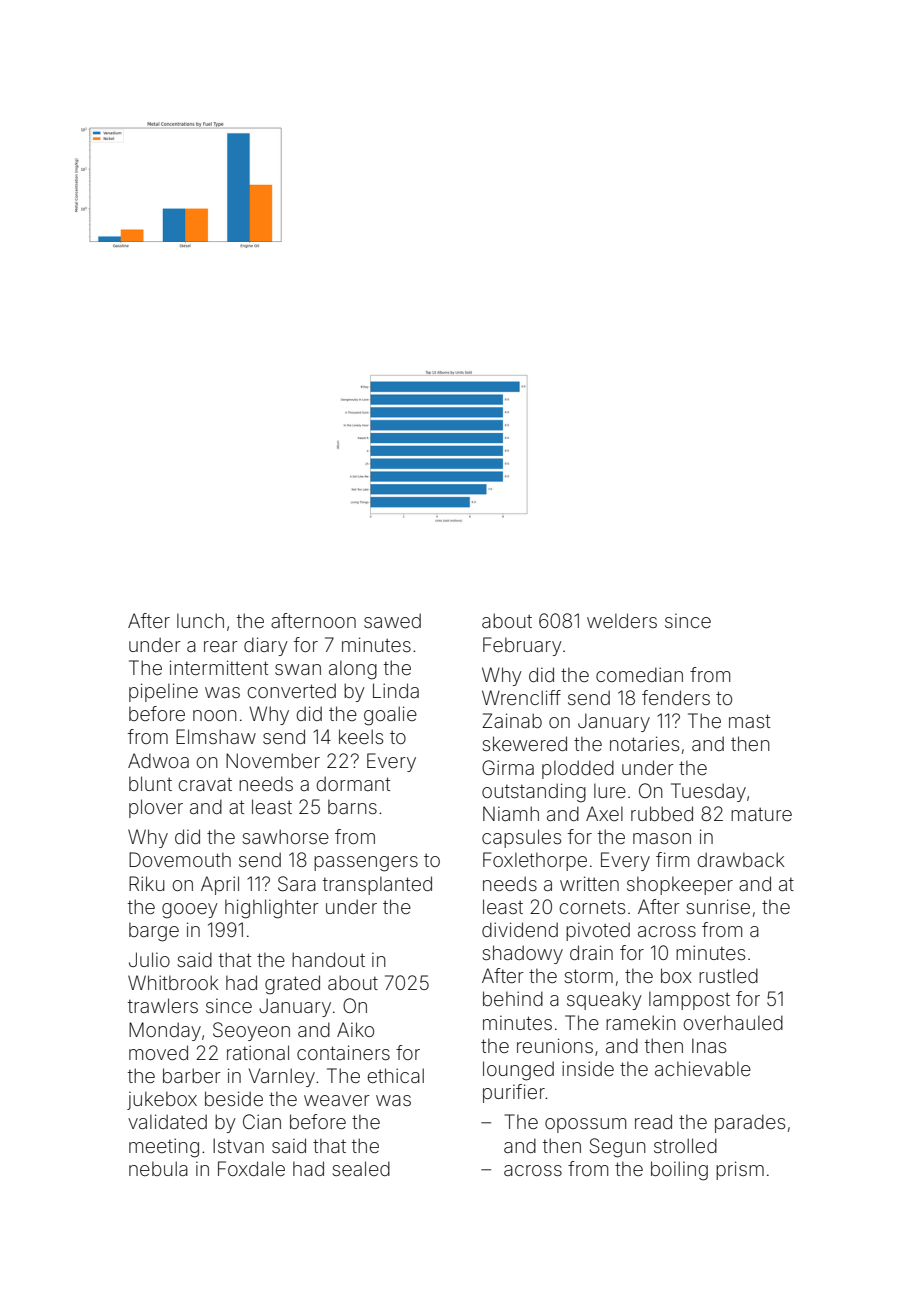 The width and height of the screenshot is (924, 1311). What do you see at coordinates (298, 669) in the screenshot?
I see `swan` at bounding box center [298, 669].
